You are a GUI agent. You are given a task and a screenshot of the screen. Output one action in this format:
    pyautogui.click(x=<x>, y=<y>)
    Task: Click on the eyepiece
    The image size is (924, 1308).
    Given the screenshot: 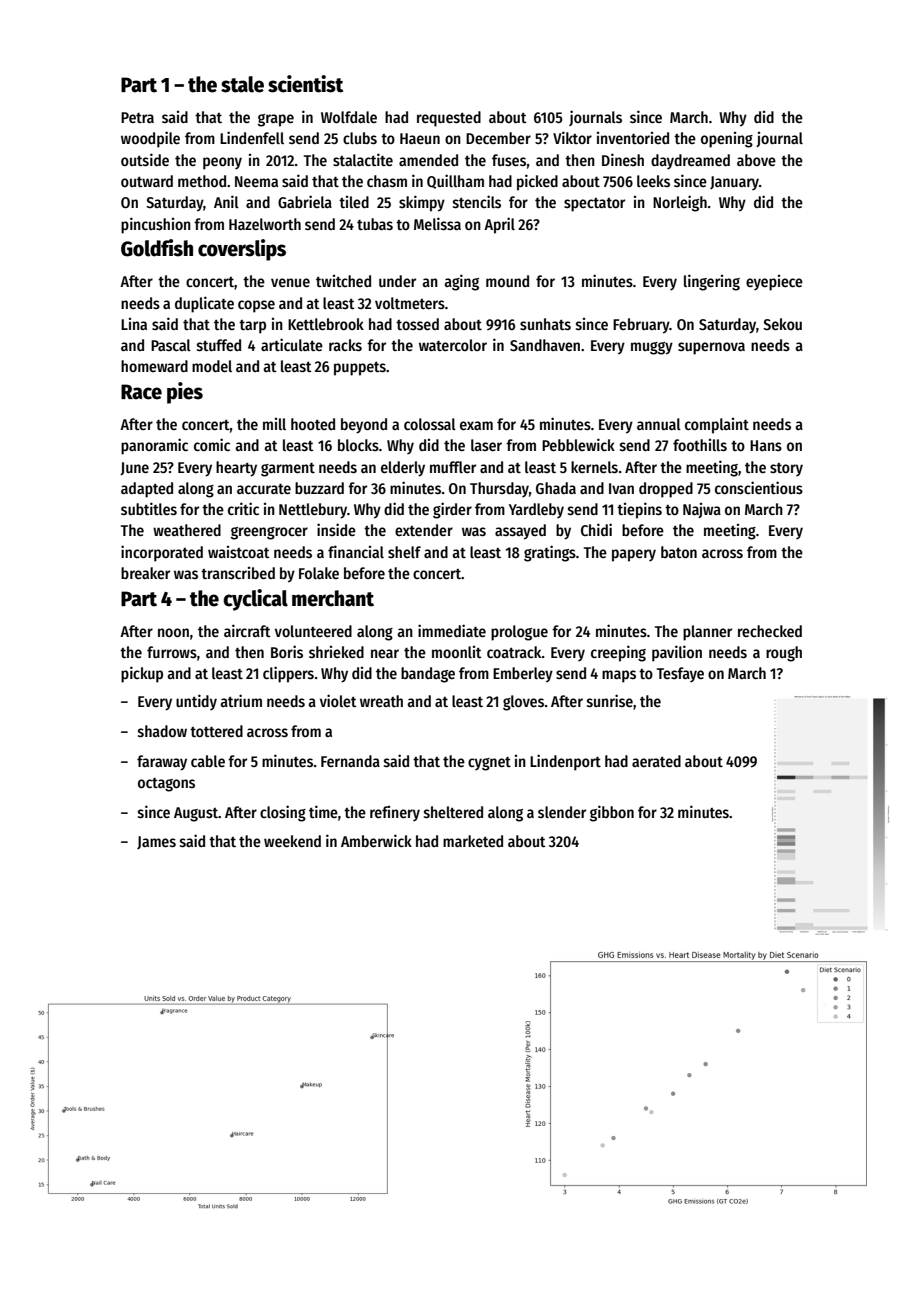 What is the action you would take?
    pyautogui.click(x=774, y=283)
